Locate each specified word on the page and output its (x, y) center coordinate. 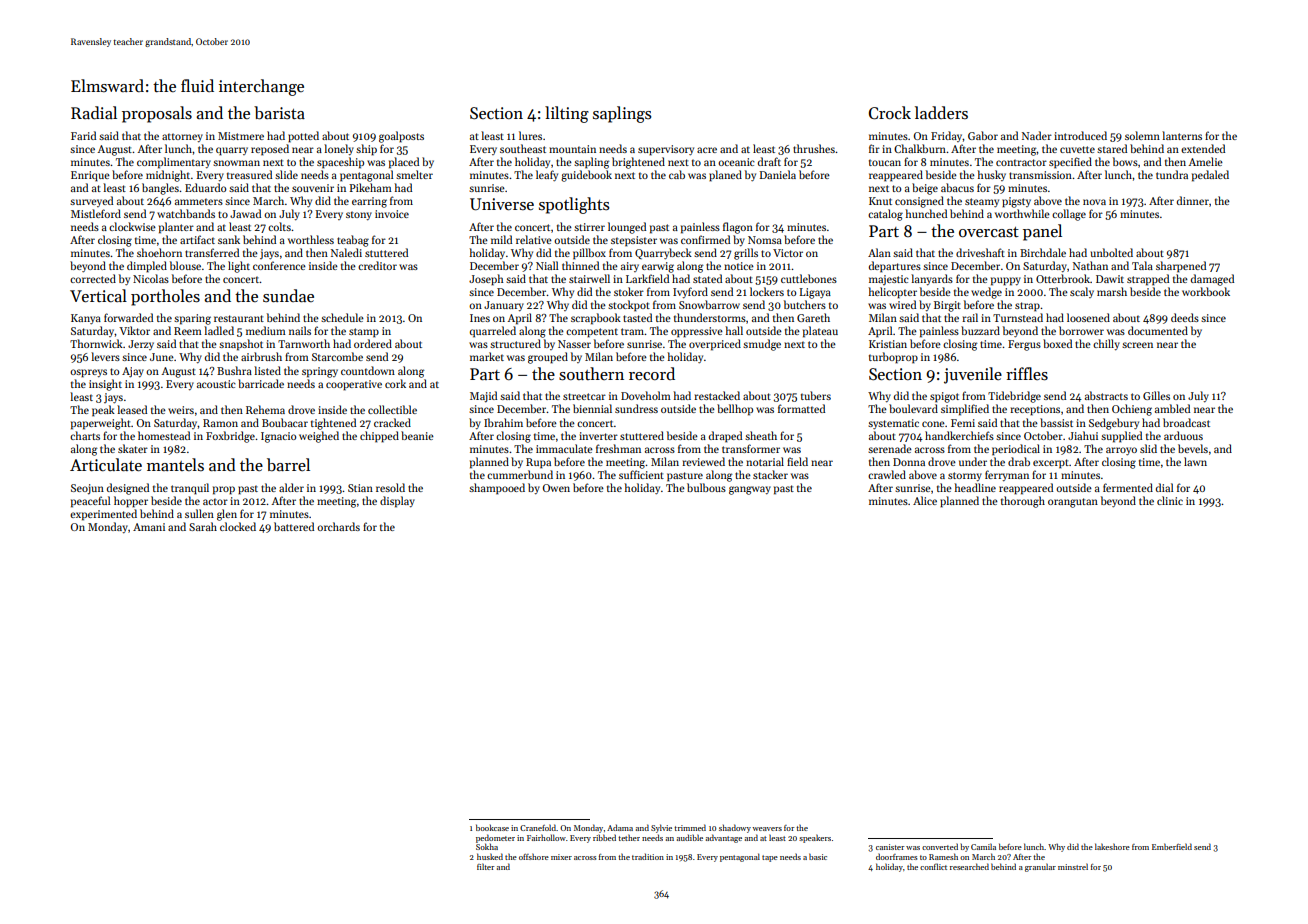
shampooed (497, 489)
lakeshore (1112, 846)
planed (725, 176)
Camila (983, 846)
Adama (620, 827)
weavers (767, 829)
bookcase (492, 827)
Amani (149, 527)
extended (1203, 148)
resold (390, 487)
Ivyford (690, 292)
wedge (986, 293)
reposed (270, 150)
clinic (1170, 500)
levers (105, 356)
